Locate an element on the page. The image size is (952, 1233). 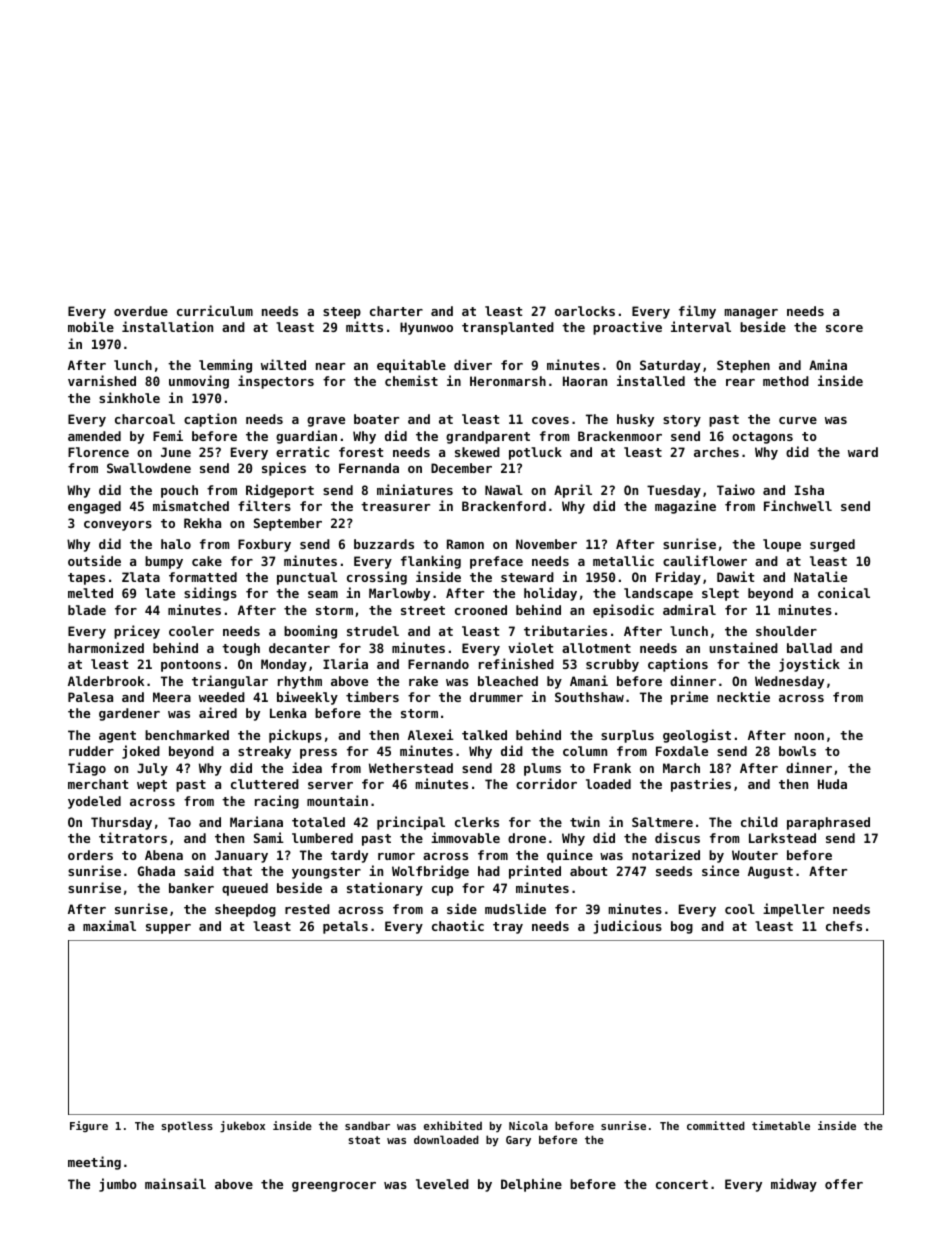
Tao is located at coordinates (179, 822).
